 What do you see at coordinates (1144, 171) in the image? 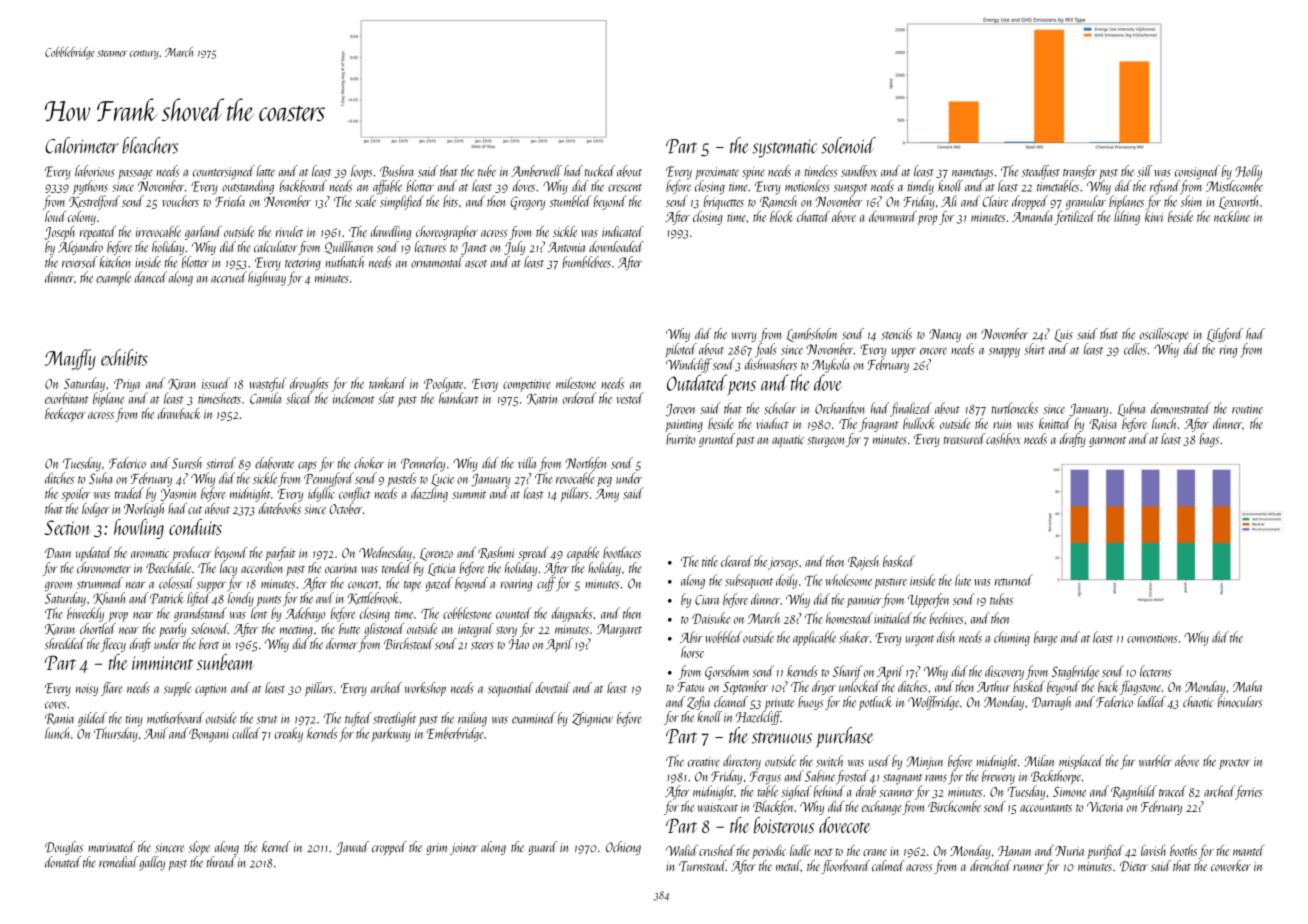
I see `sill` at bounding box center [1144, 171].
